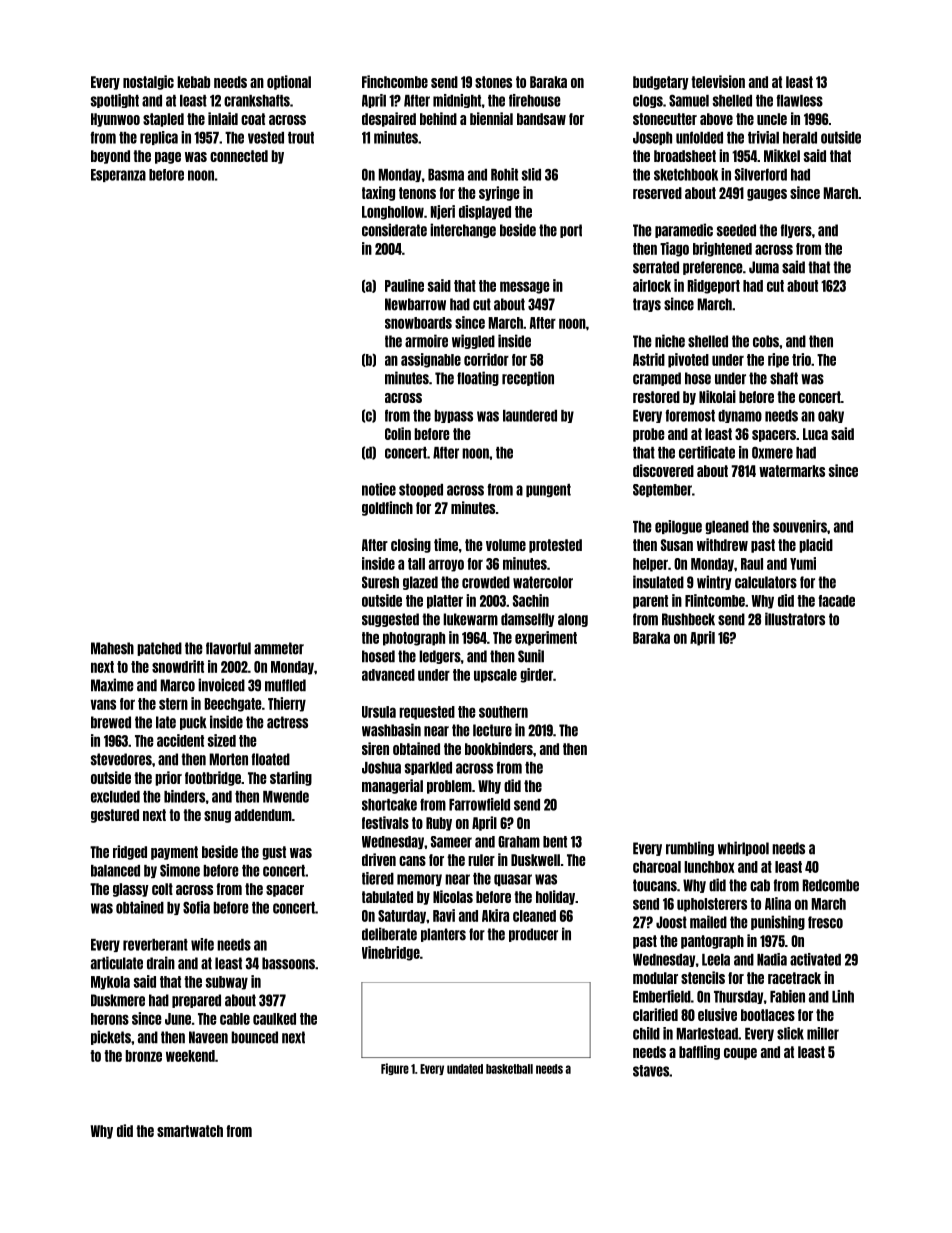 This image has height=1233, width=952. I want to click on volume, so click(506, 545).
